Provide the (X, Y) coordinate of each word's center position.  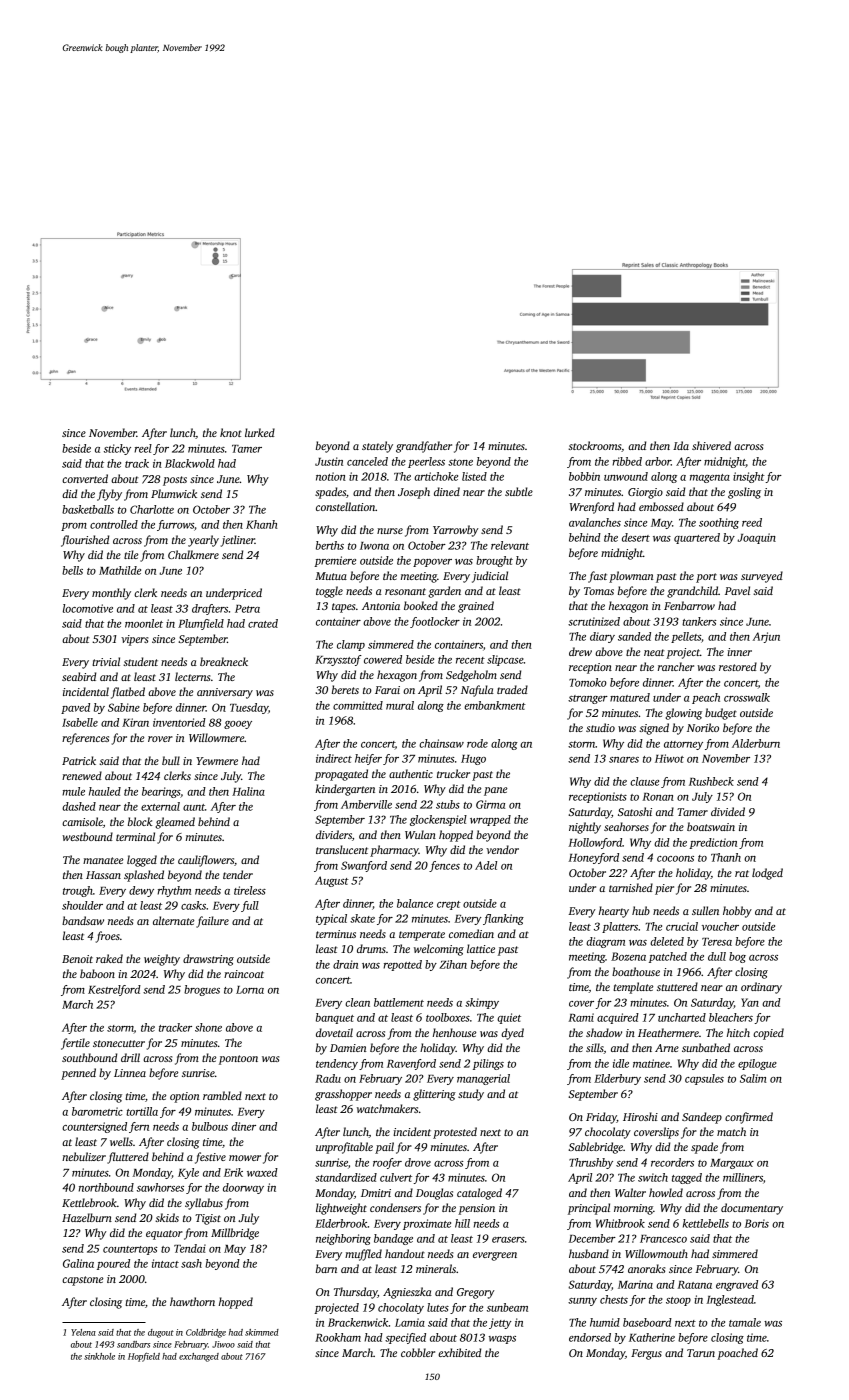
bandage (393, 1239)
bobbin (584, 476)
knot (231, 432)
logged (142, 861)
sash (191, 1263)
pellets (686, 637)
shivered (711, 445)
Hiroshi (640, 1116)
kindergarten (345, 790)
